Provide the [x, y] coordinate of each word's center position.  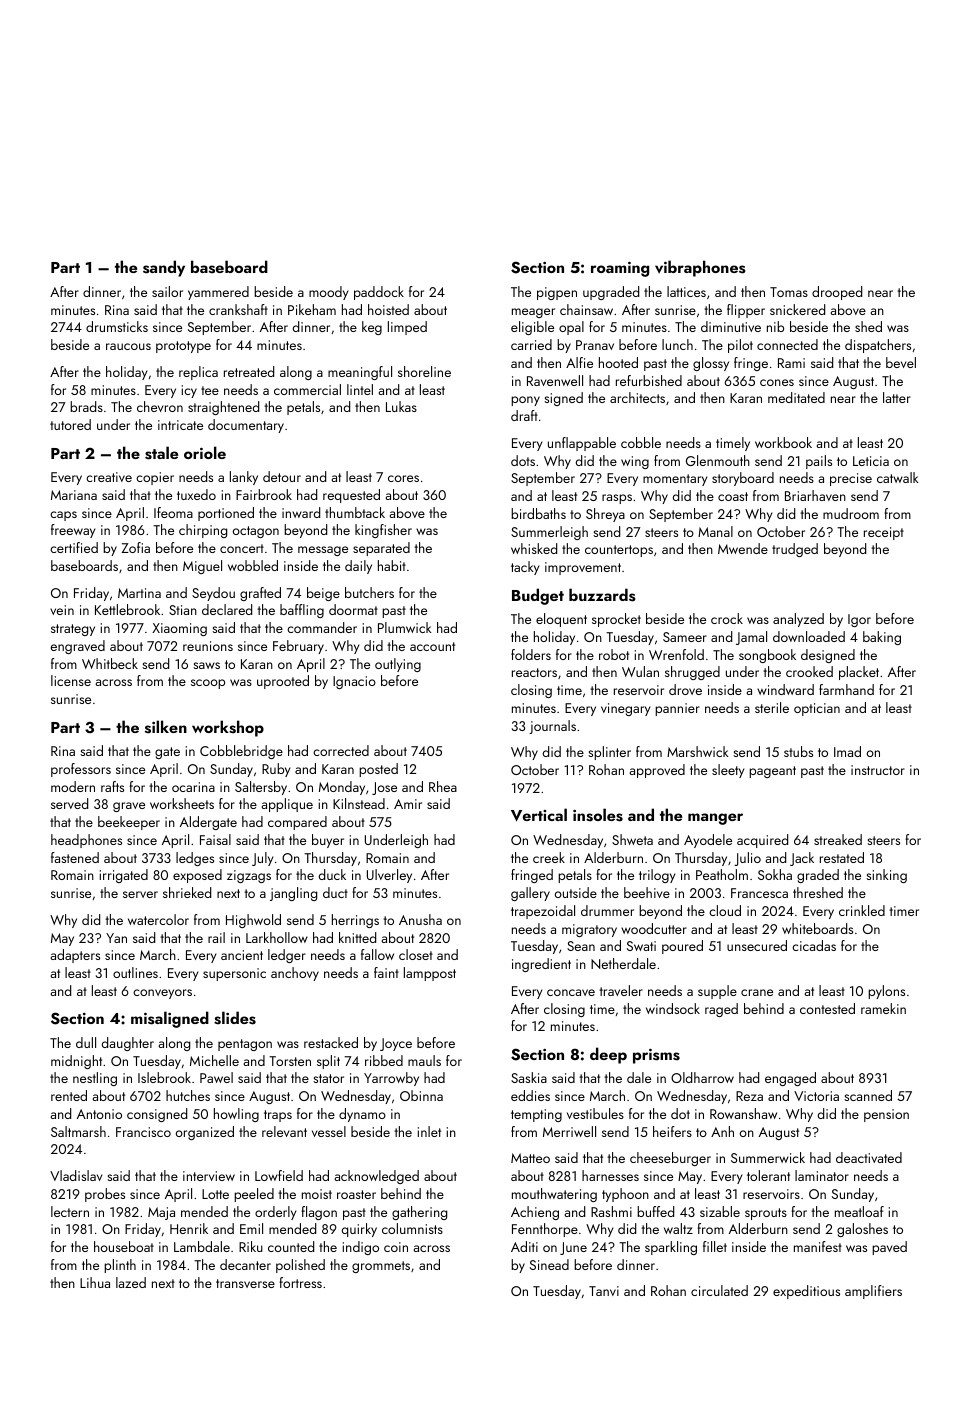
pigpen [557, 293]
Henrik [189, 1228]
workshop [228, 728]
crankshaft [238, 309]
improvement [583, 568]
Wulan [640, 671]
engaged [790, 1079]
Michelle [214, 1060]
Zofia [135, 547]
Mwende [743, 548]
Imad [847, 751]
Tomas [789, 292]
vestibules [595, 1113]
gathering [419, 1213]
